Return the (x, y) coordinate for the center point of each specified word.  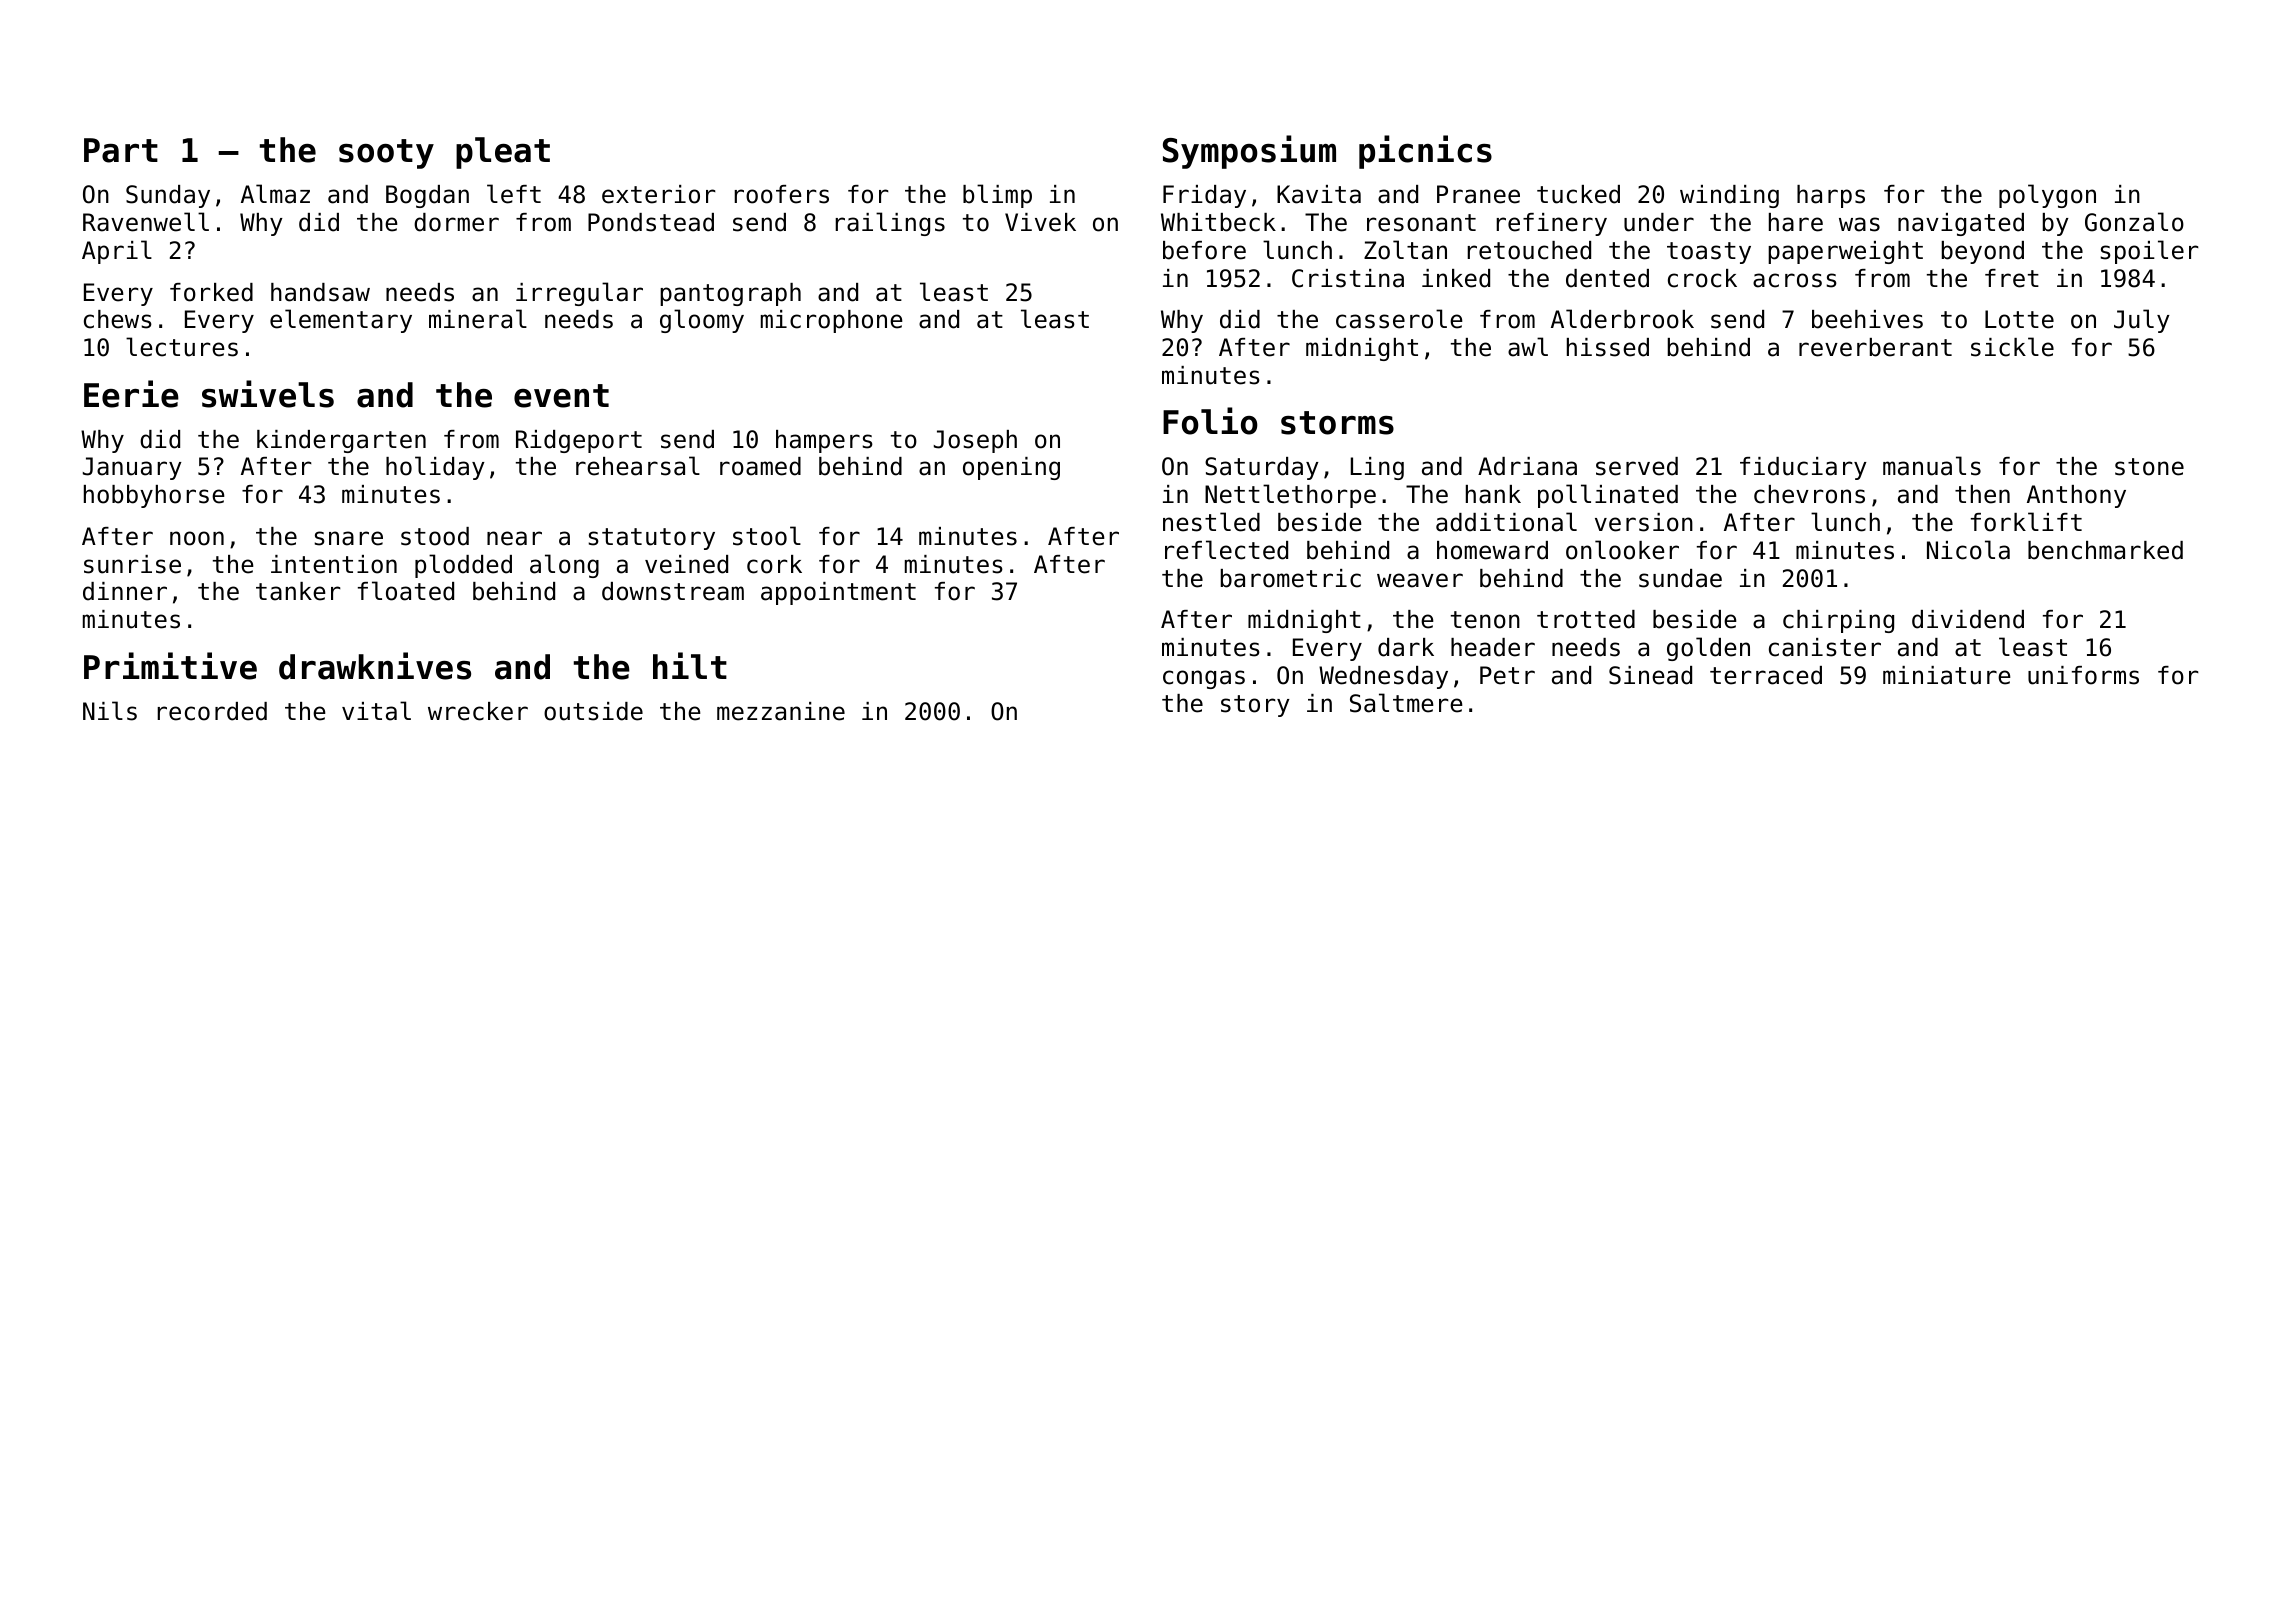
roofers (781, 194)
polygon (2047, 196)
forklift (2026, 522)
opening (1011, 468)
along (564, 566)
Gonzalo (2134, 222)
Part (121, 150)
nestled (1211, 522)
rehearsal (638, 466)
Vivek (1040, 222)
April (117, 252)
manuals (1932, 466)
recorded (212, 711)
